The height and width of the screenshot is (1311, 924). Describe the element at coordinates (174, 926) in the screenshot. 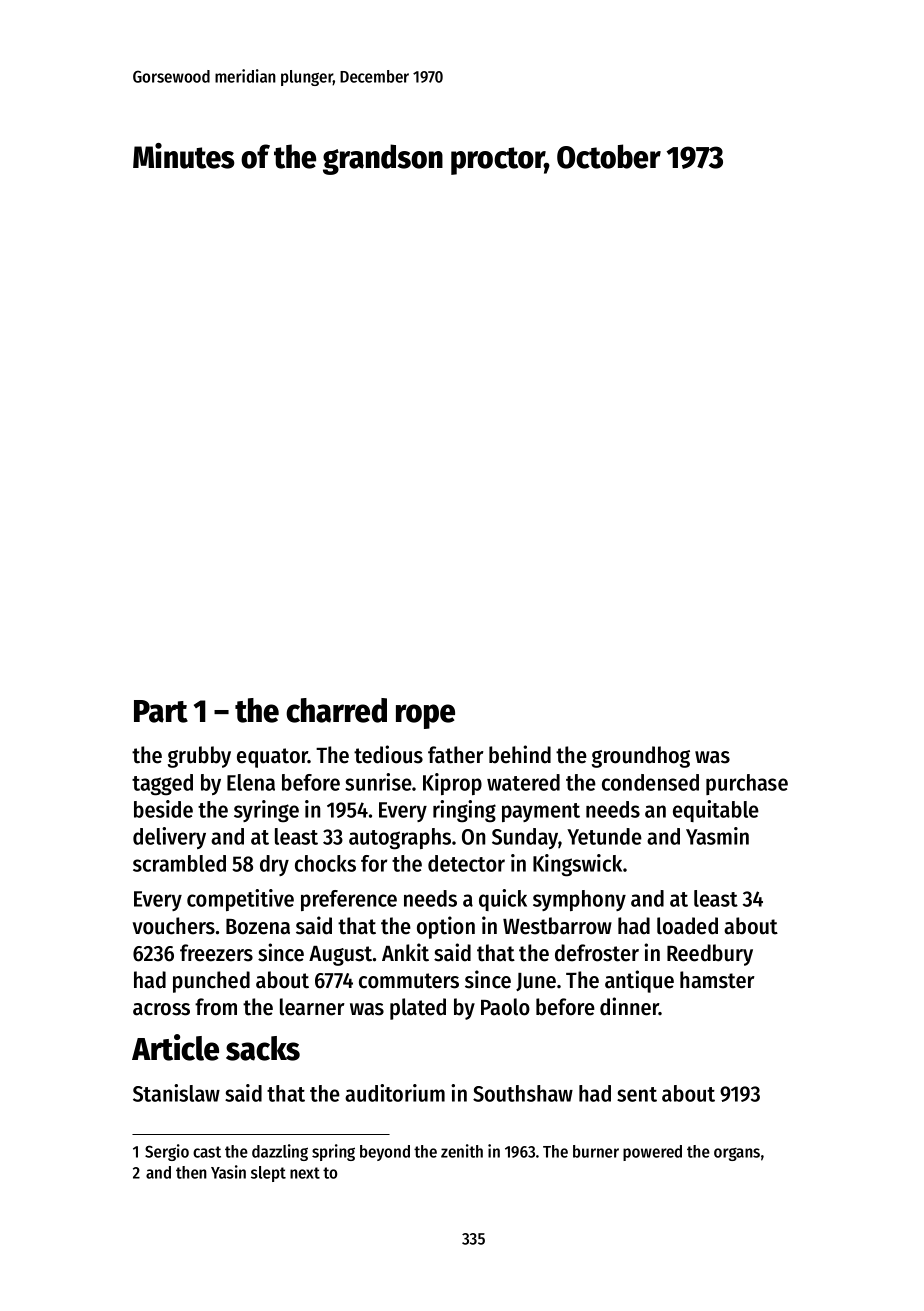

I see `vouchers` at that location.
